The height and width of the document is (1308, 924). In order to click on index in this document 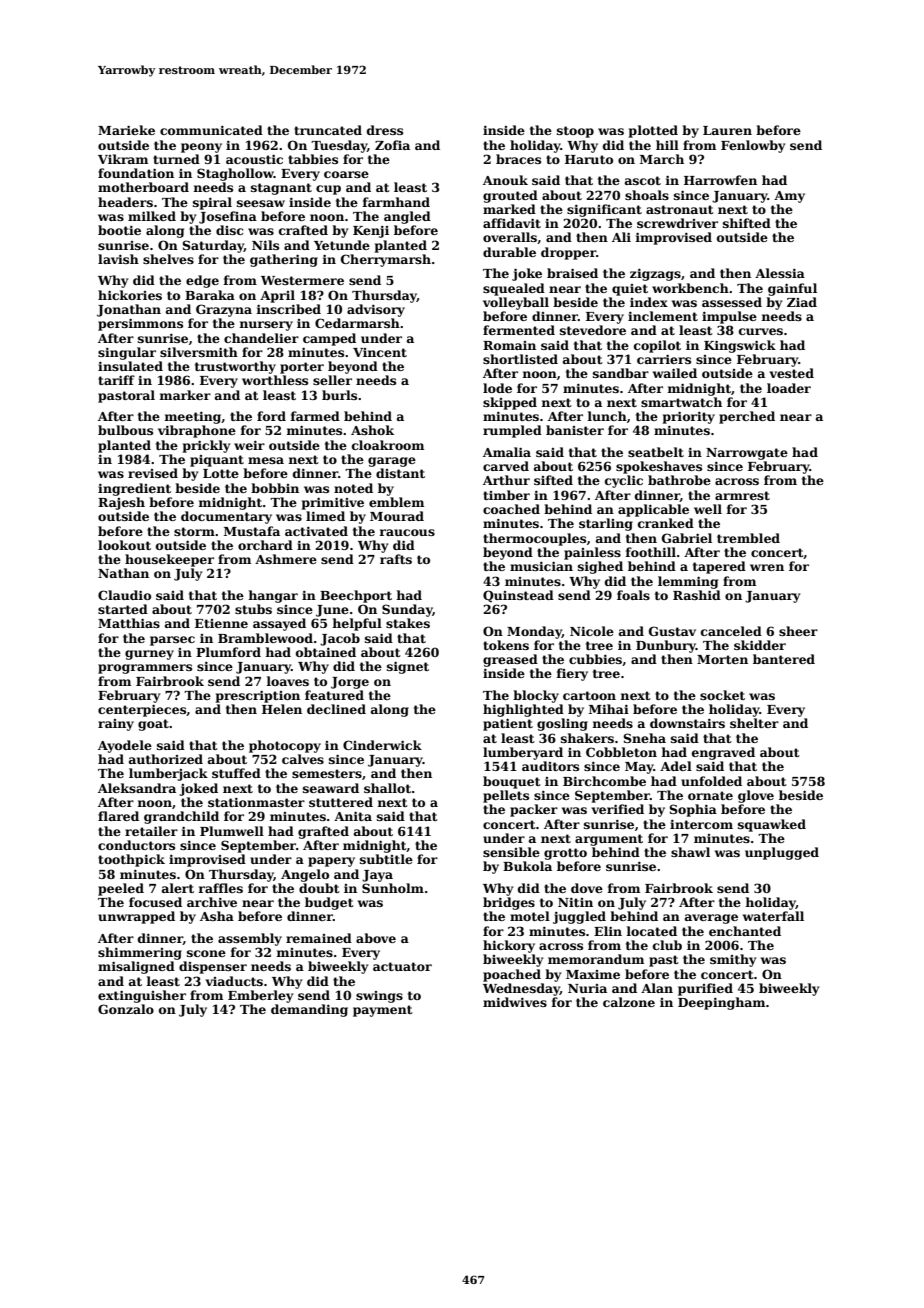, I will do `click(649, 302)`.
